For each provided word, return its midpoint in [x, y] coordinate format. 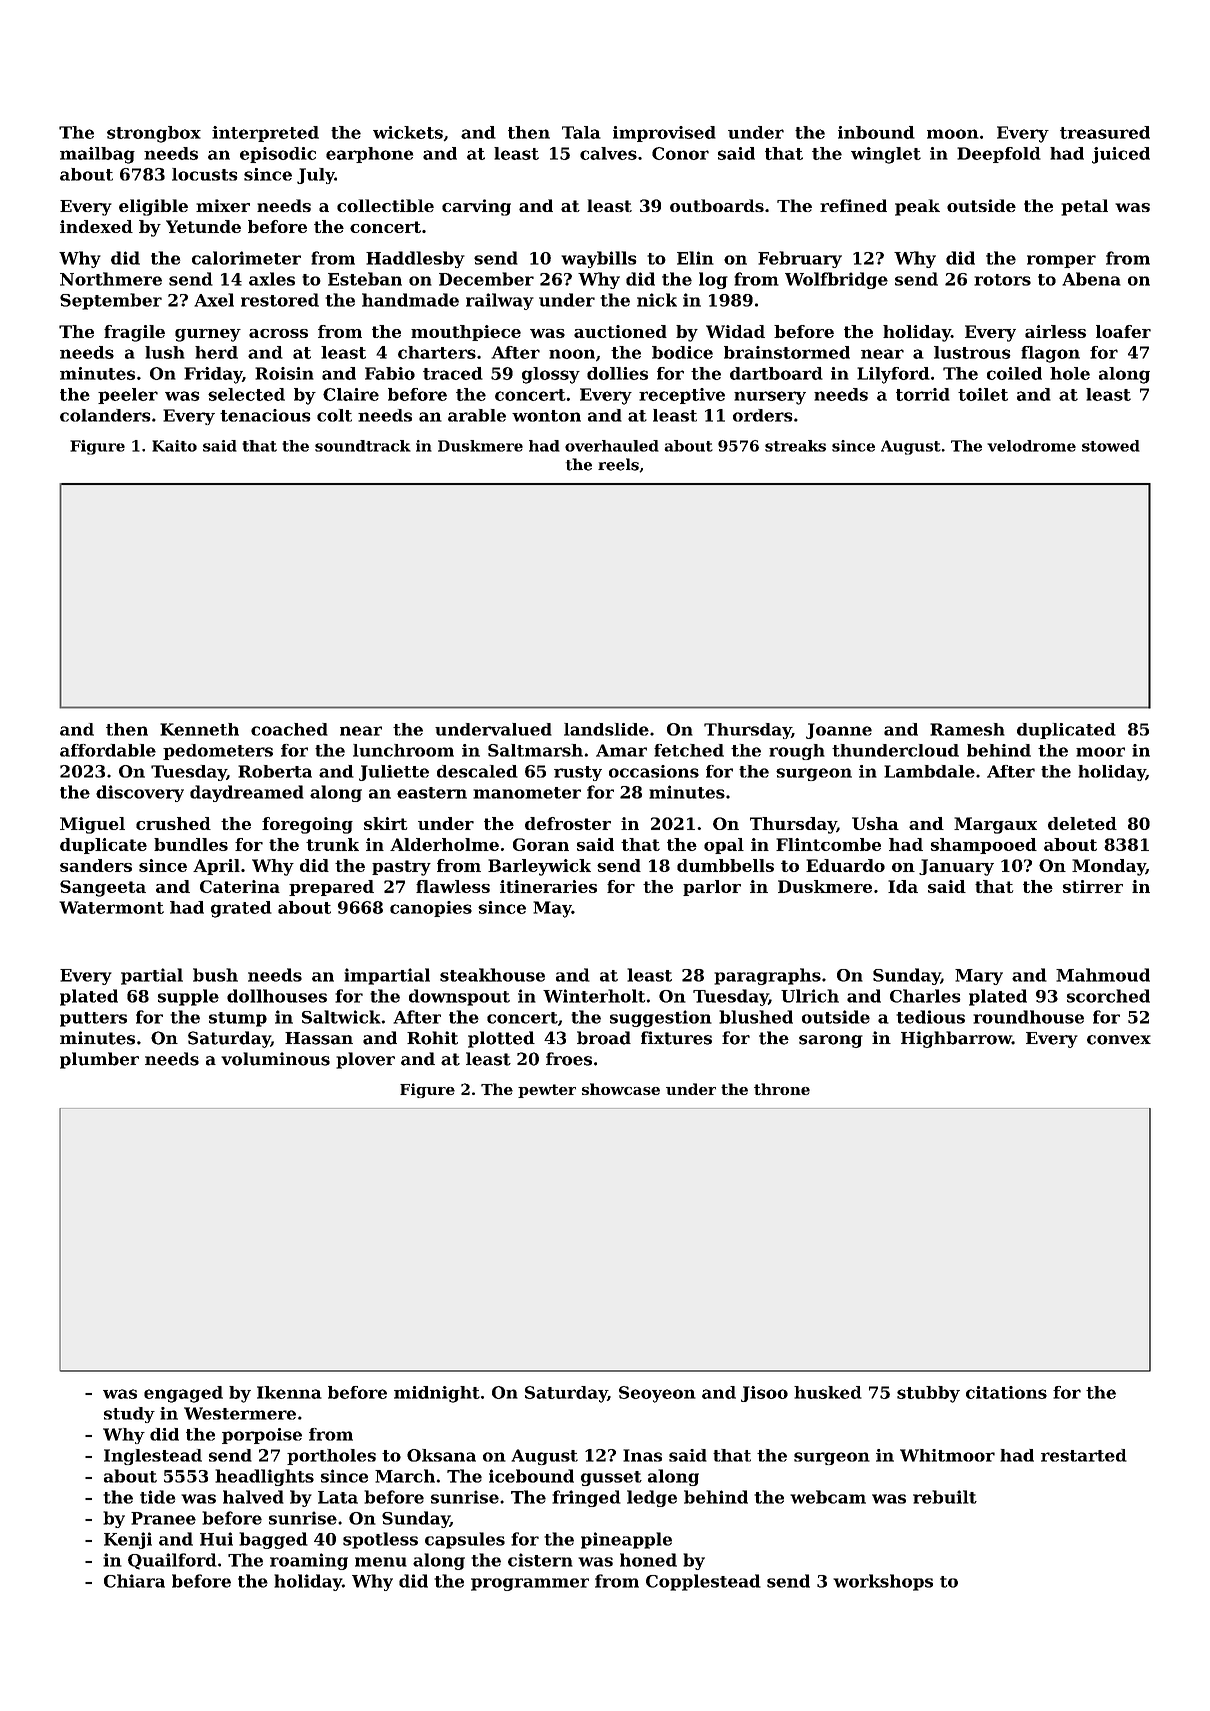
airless [1055, 331]
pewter [547, 1091]
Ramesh [967, 729]
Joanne [839, 731]
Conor [680, 153]
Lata [338, 1497]
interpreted [265, 134]
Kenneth [199, 729]
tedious [930, 1017]
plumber [99, 1060]
